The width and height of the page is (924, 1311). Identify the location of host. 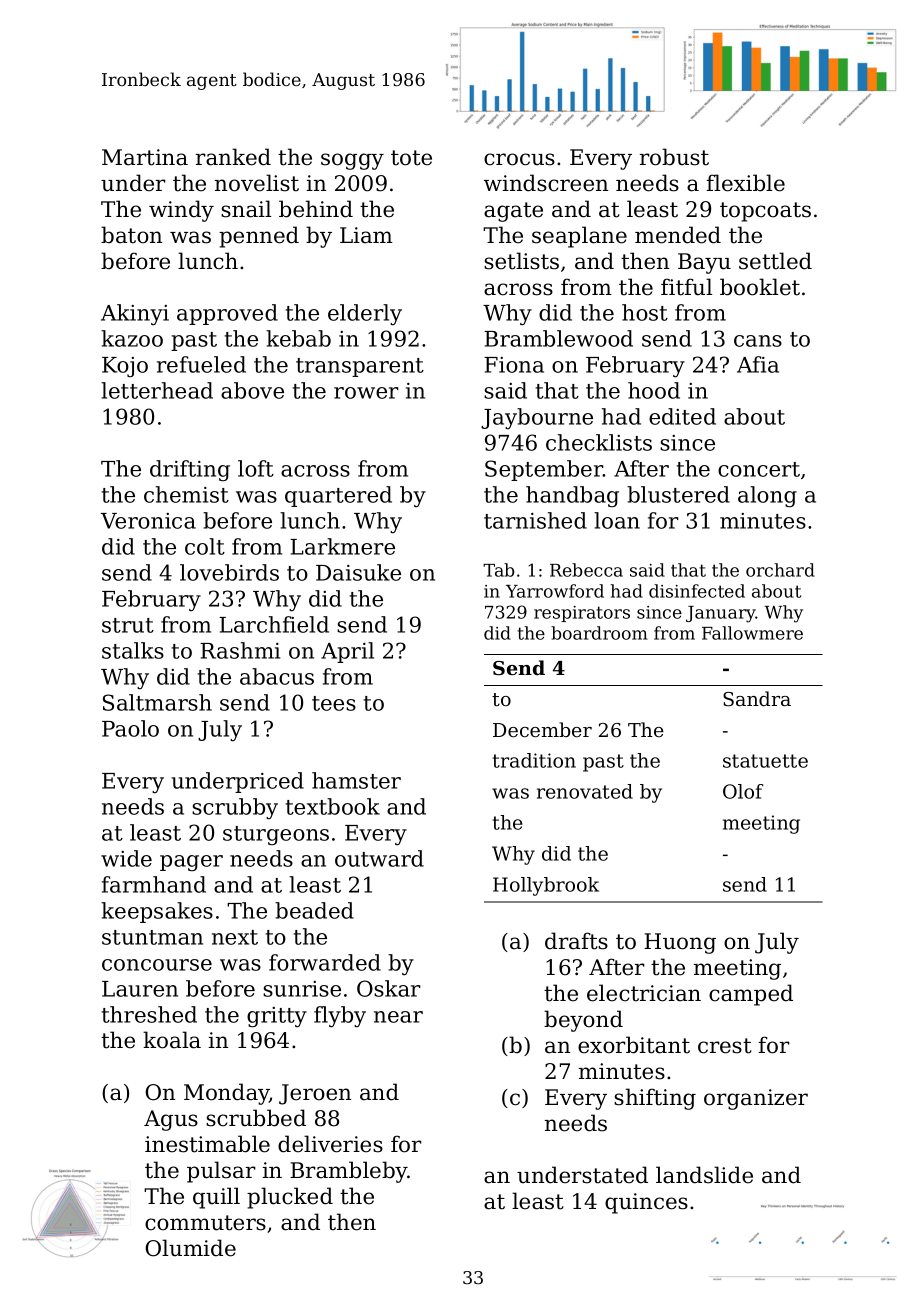
(645, 312).
